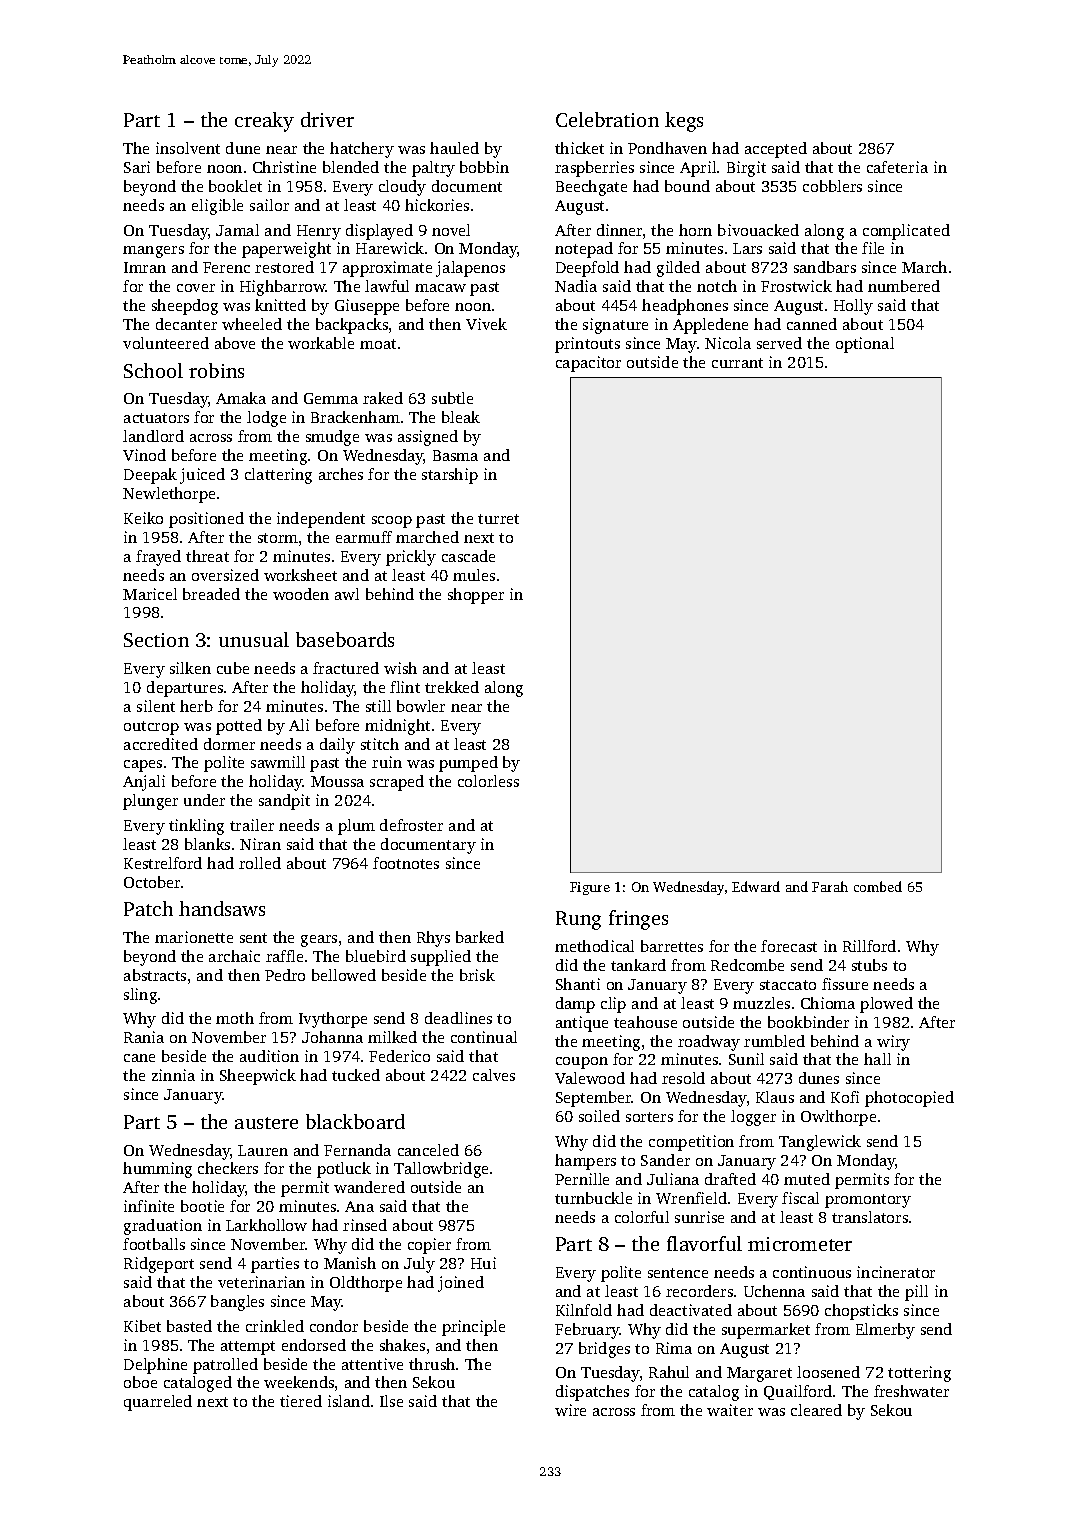  I want to click on mules, so click(474, 575).
